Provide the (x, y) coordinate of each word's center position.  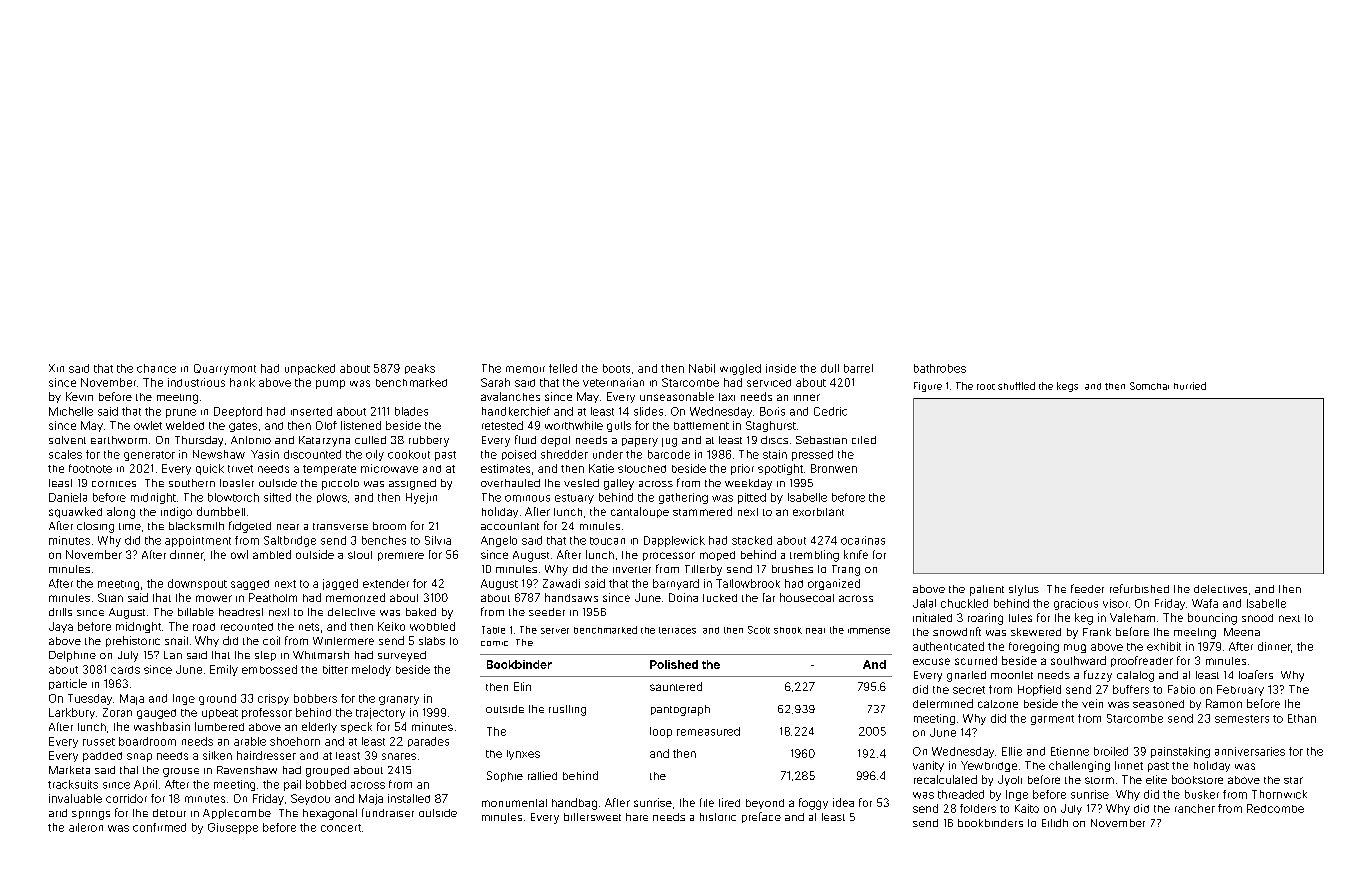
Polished (674, 664)
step (265, 656)
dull (830, 368)
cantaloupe (640, 512)
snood (1257, 618)
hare (637, 817)
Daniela (68, 497)
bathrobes (940, 368)
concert (341, 828)
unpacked (310, 369)
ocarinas (863, 540)
